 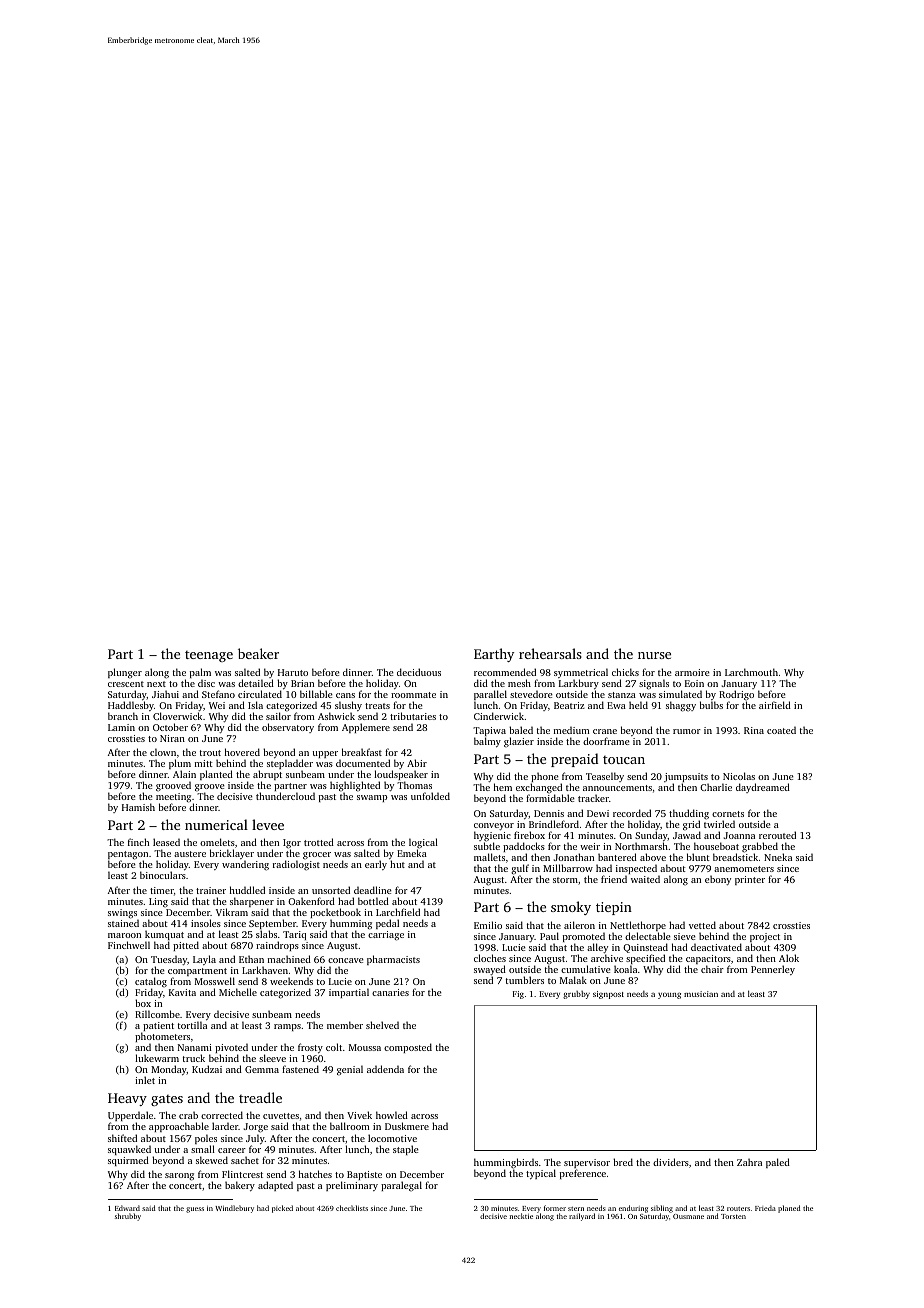 What do you see at coordinates (521, 1216) in the image?
I see `necktie` at bounding box center [521, 1216].
